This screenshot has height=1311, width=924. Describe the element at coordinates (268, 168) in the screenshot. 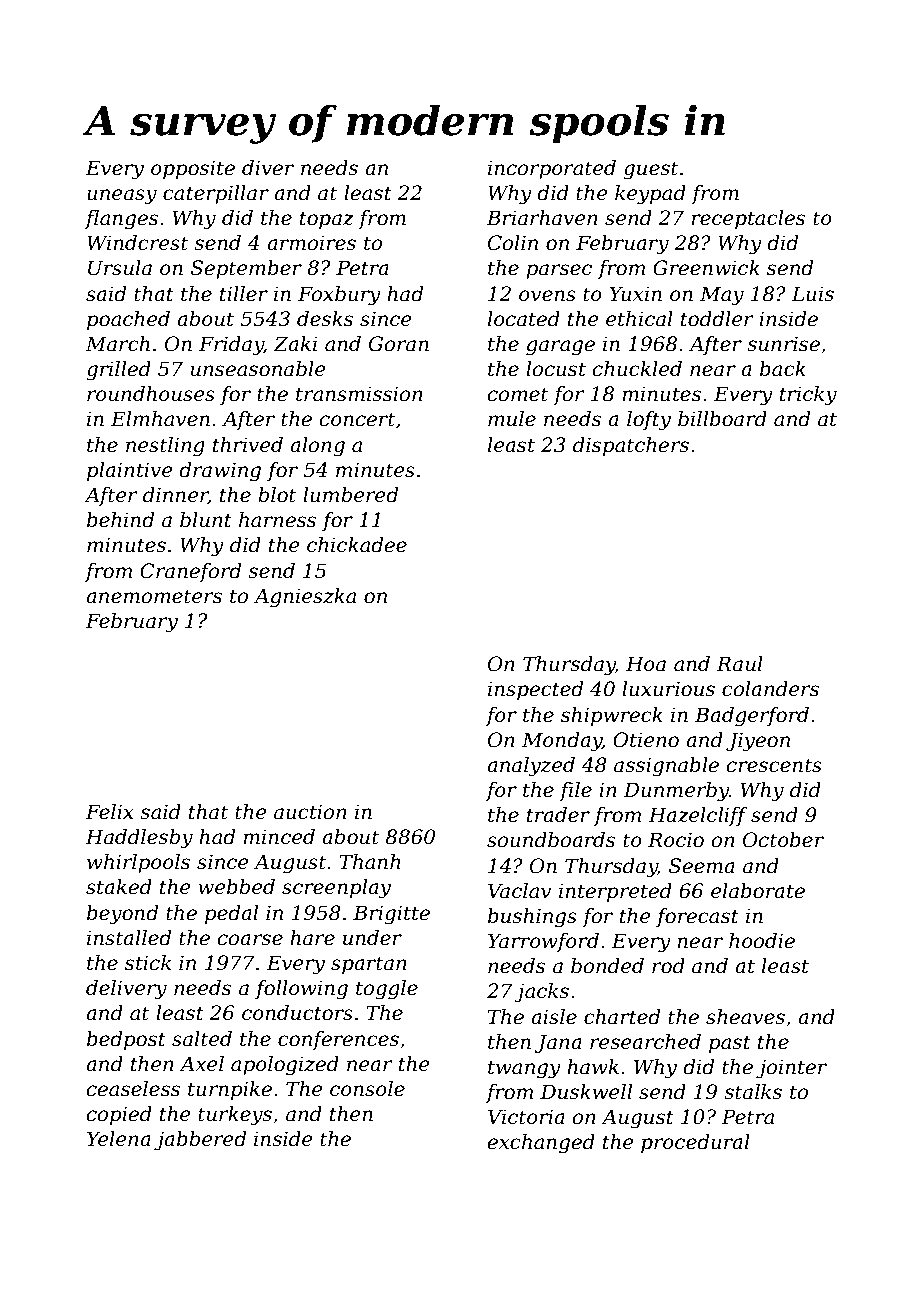

I see `diver` at that location.
